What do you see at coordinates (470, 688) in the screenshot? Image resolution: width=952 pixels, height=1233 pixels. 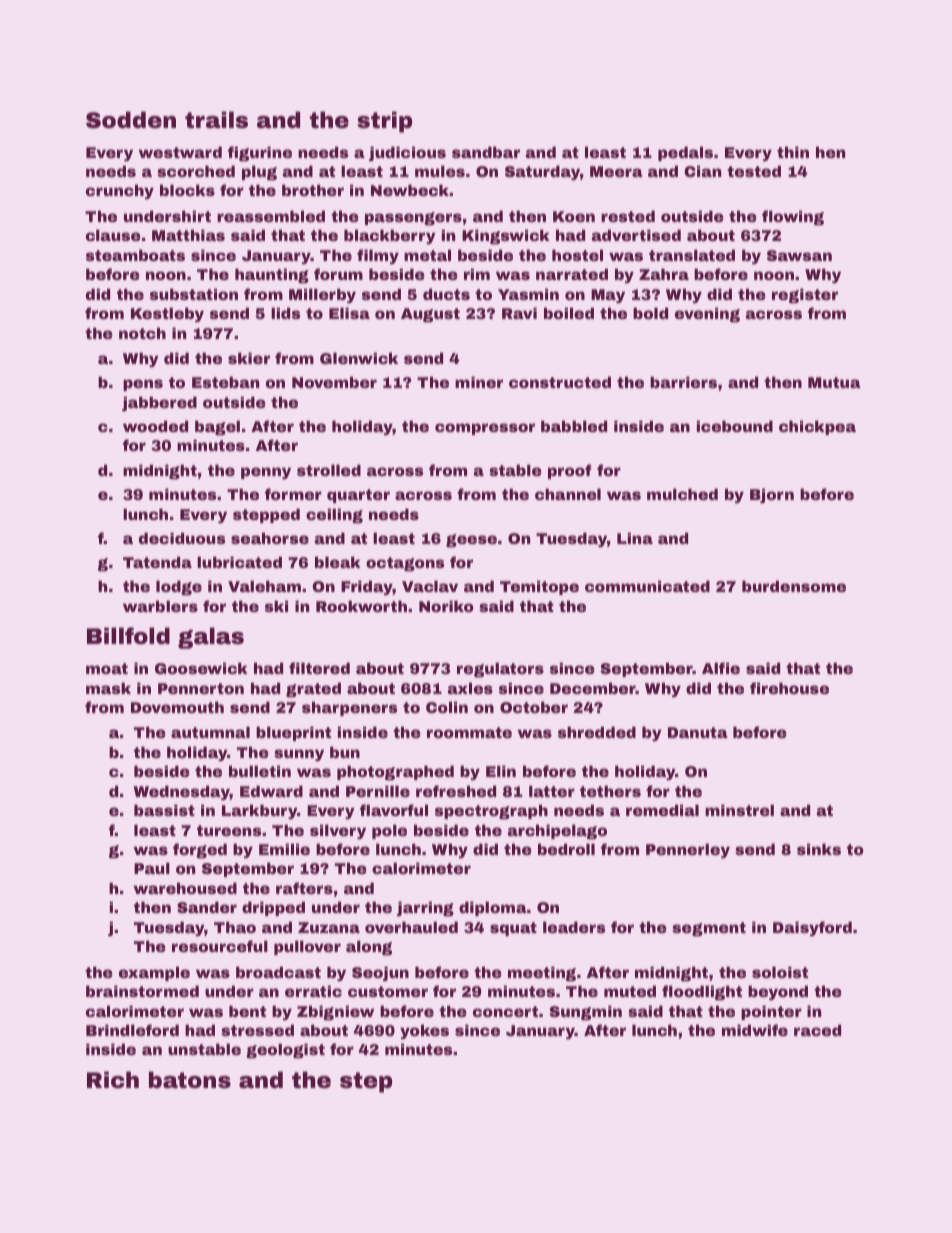 I see `axles` at bounding box center [470, 688].
